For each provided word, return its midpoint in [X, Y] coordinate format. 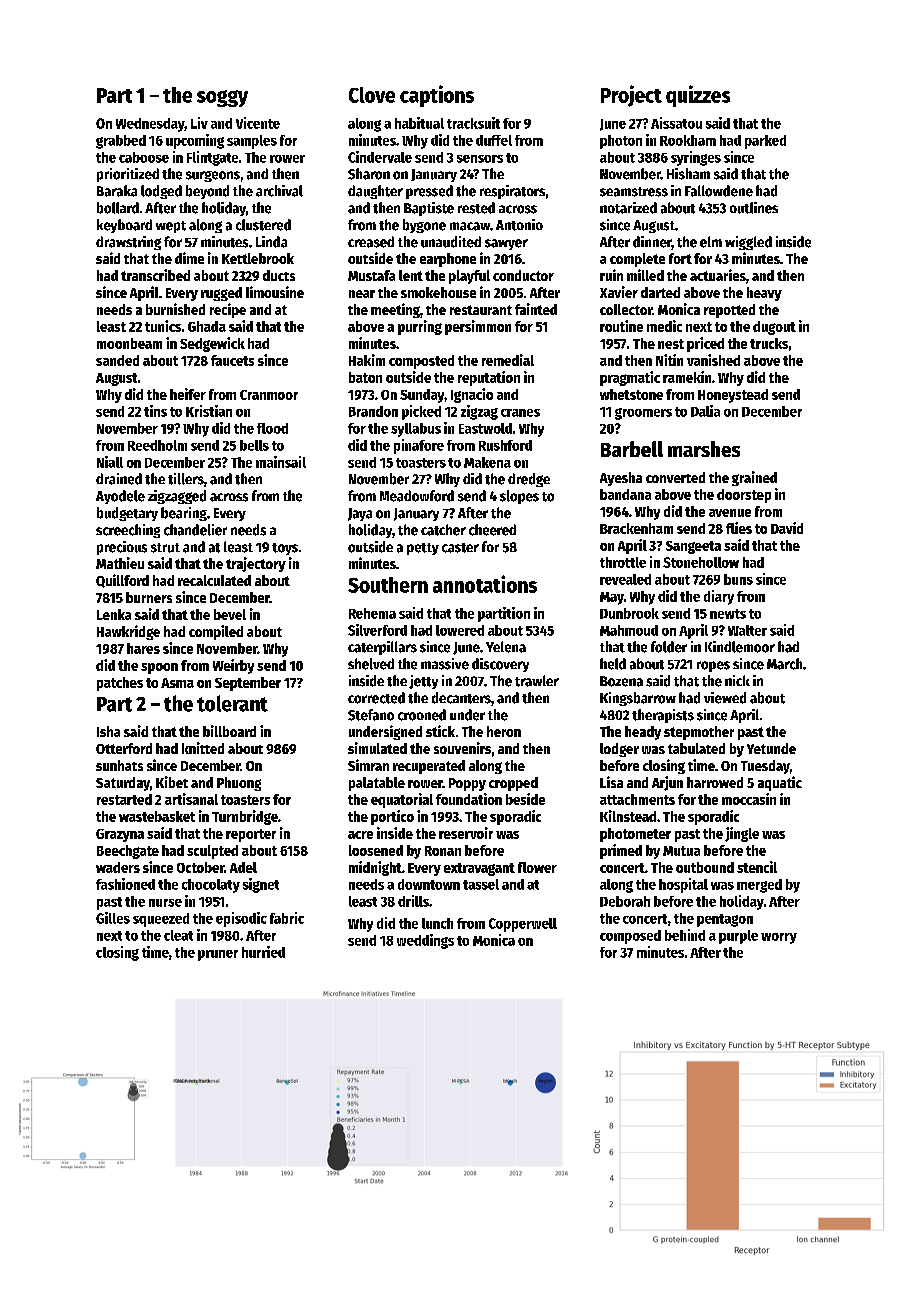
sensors [480, 159]
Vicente [258, 123]
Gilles [113, 918]
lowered [460, 630]
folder [669, 647]
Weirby [233, 666]
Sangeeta [693, 547]
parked [765, 142]
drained [119, 479]
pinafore [419, 446]
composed [630, 937]
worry [779, 938]
